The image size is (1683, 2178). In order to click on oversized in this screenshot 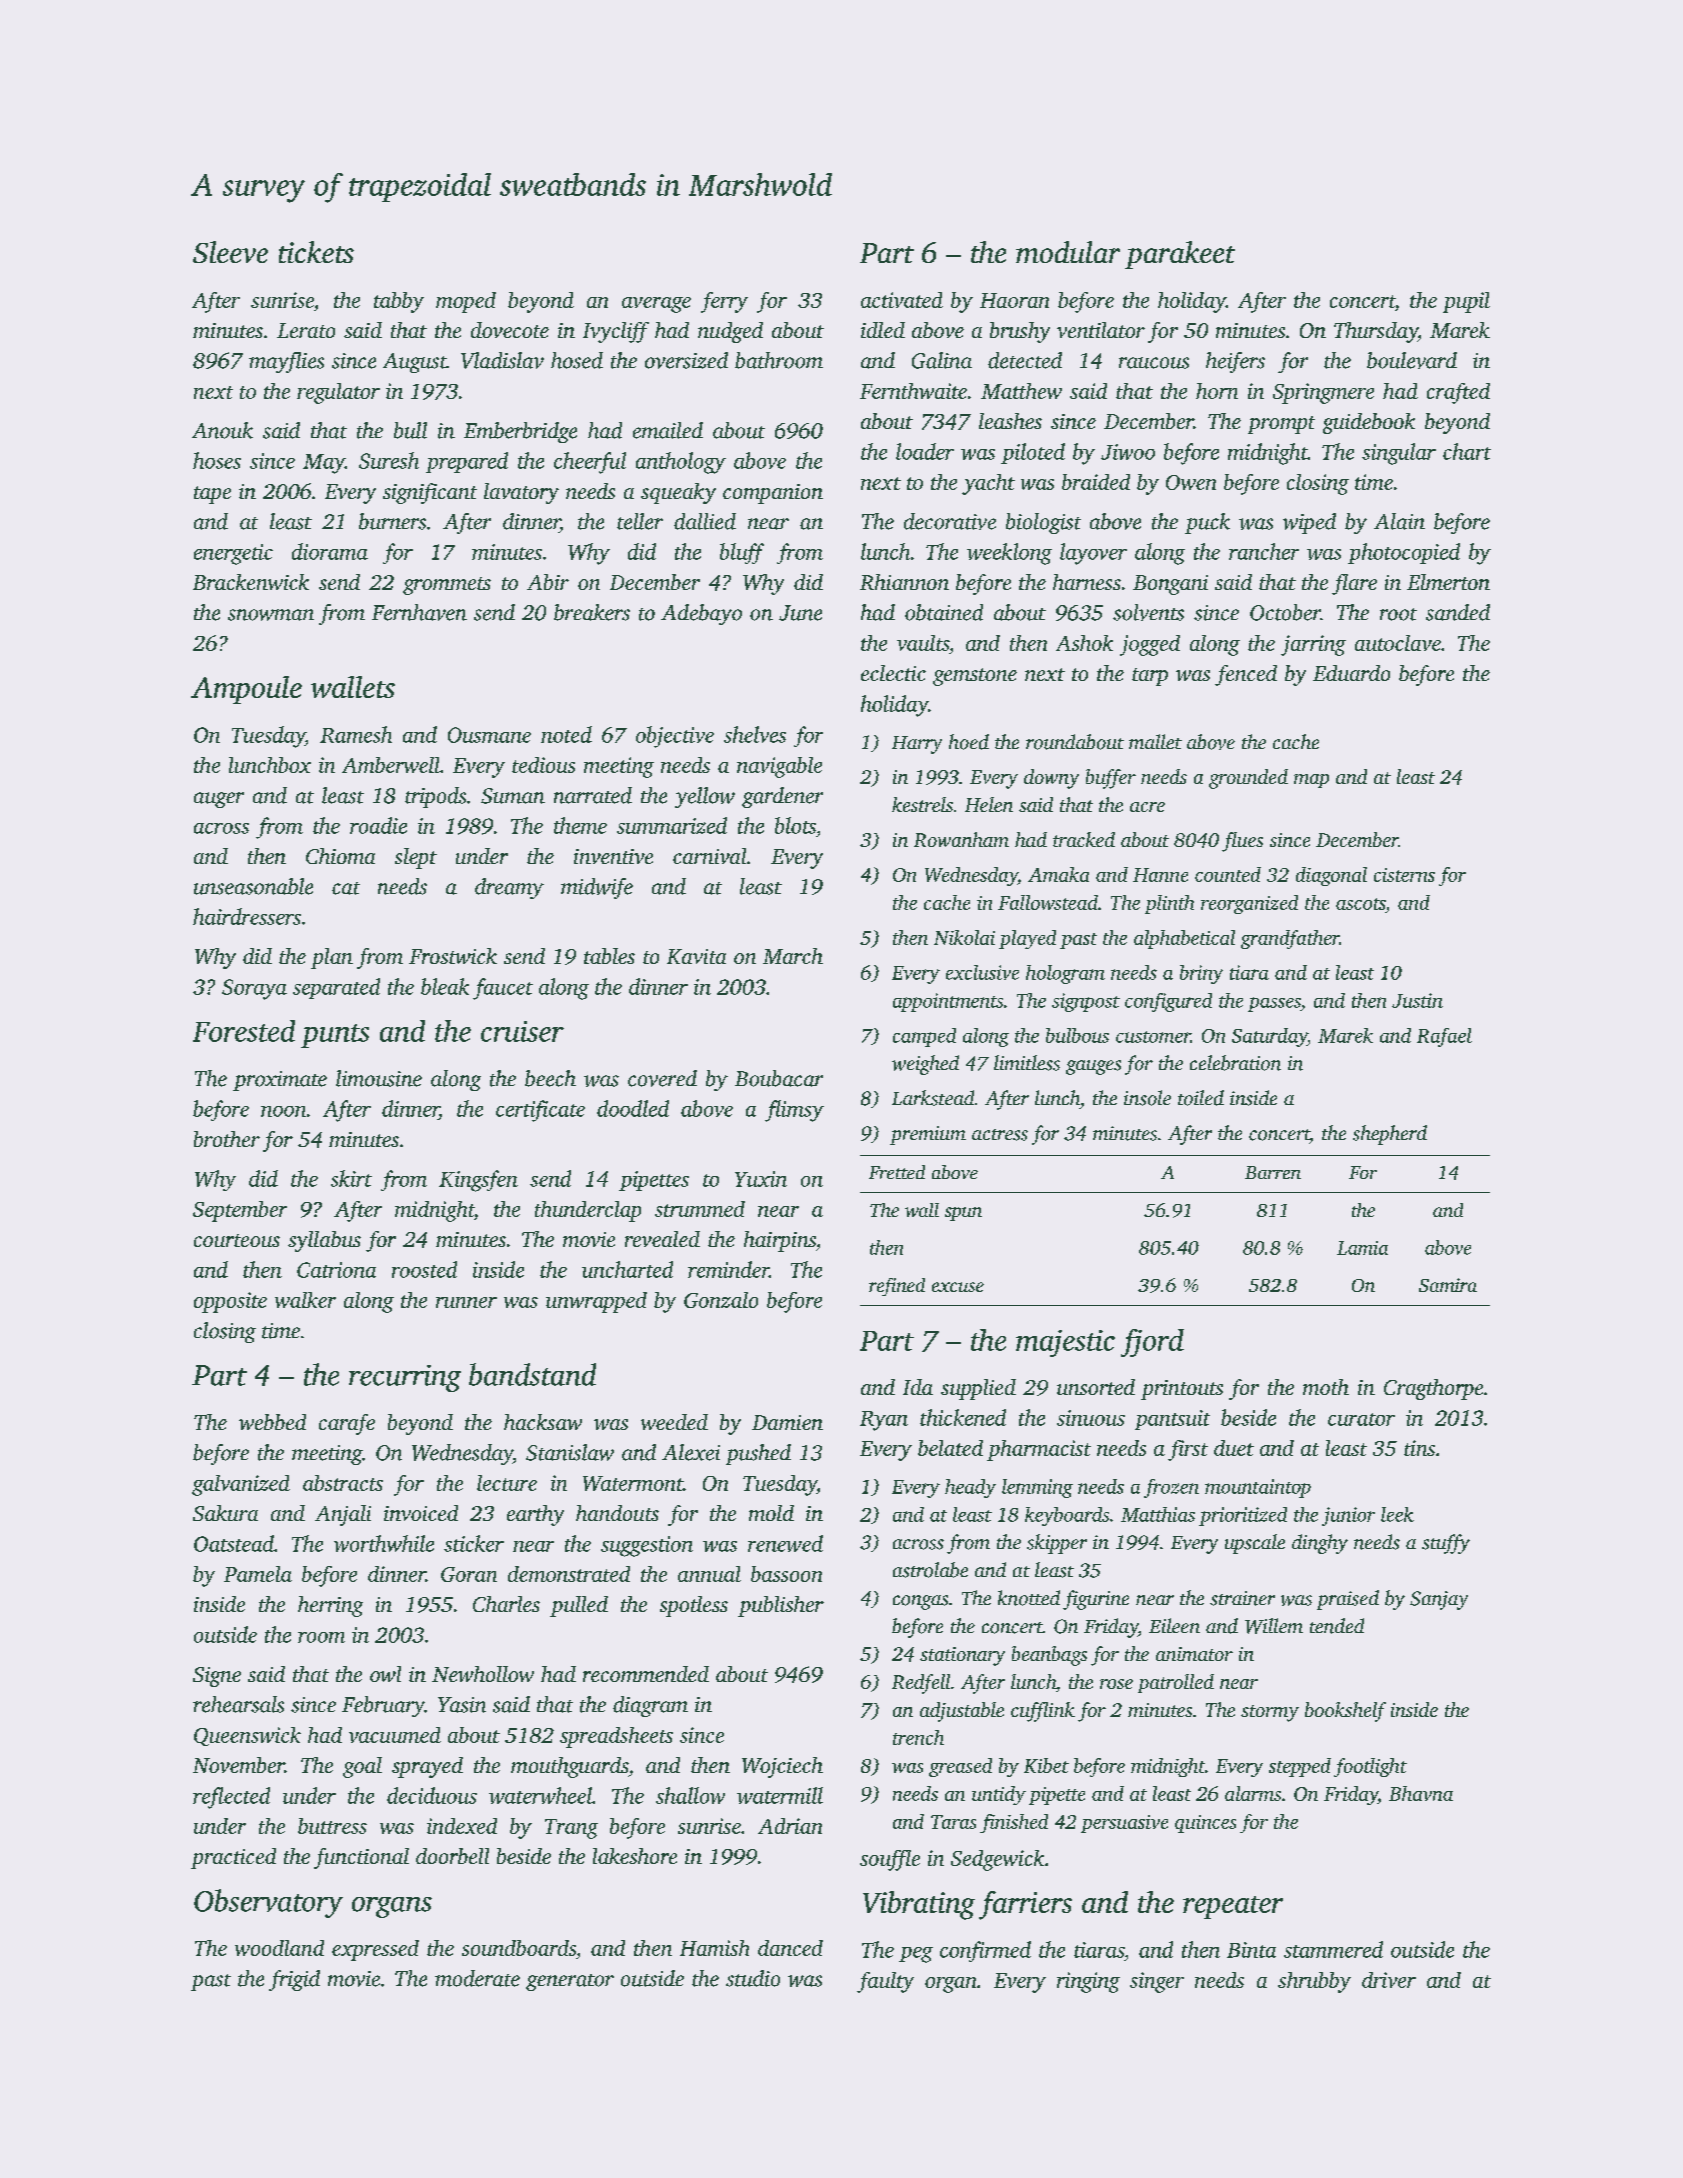, I will do `click(686, 360)`.
